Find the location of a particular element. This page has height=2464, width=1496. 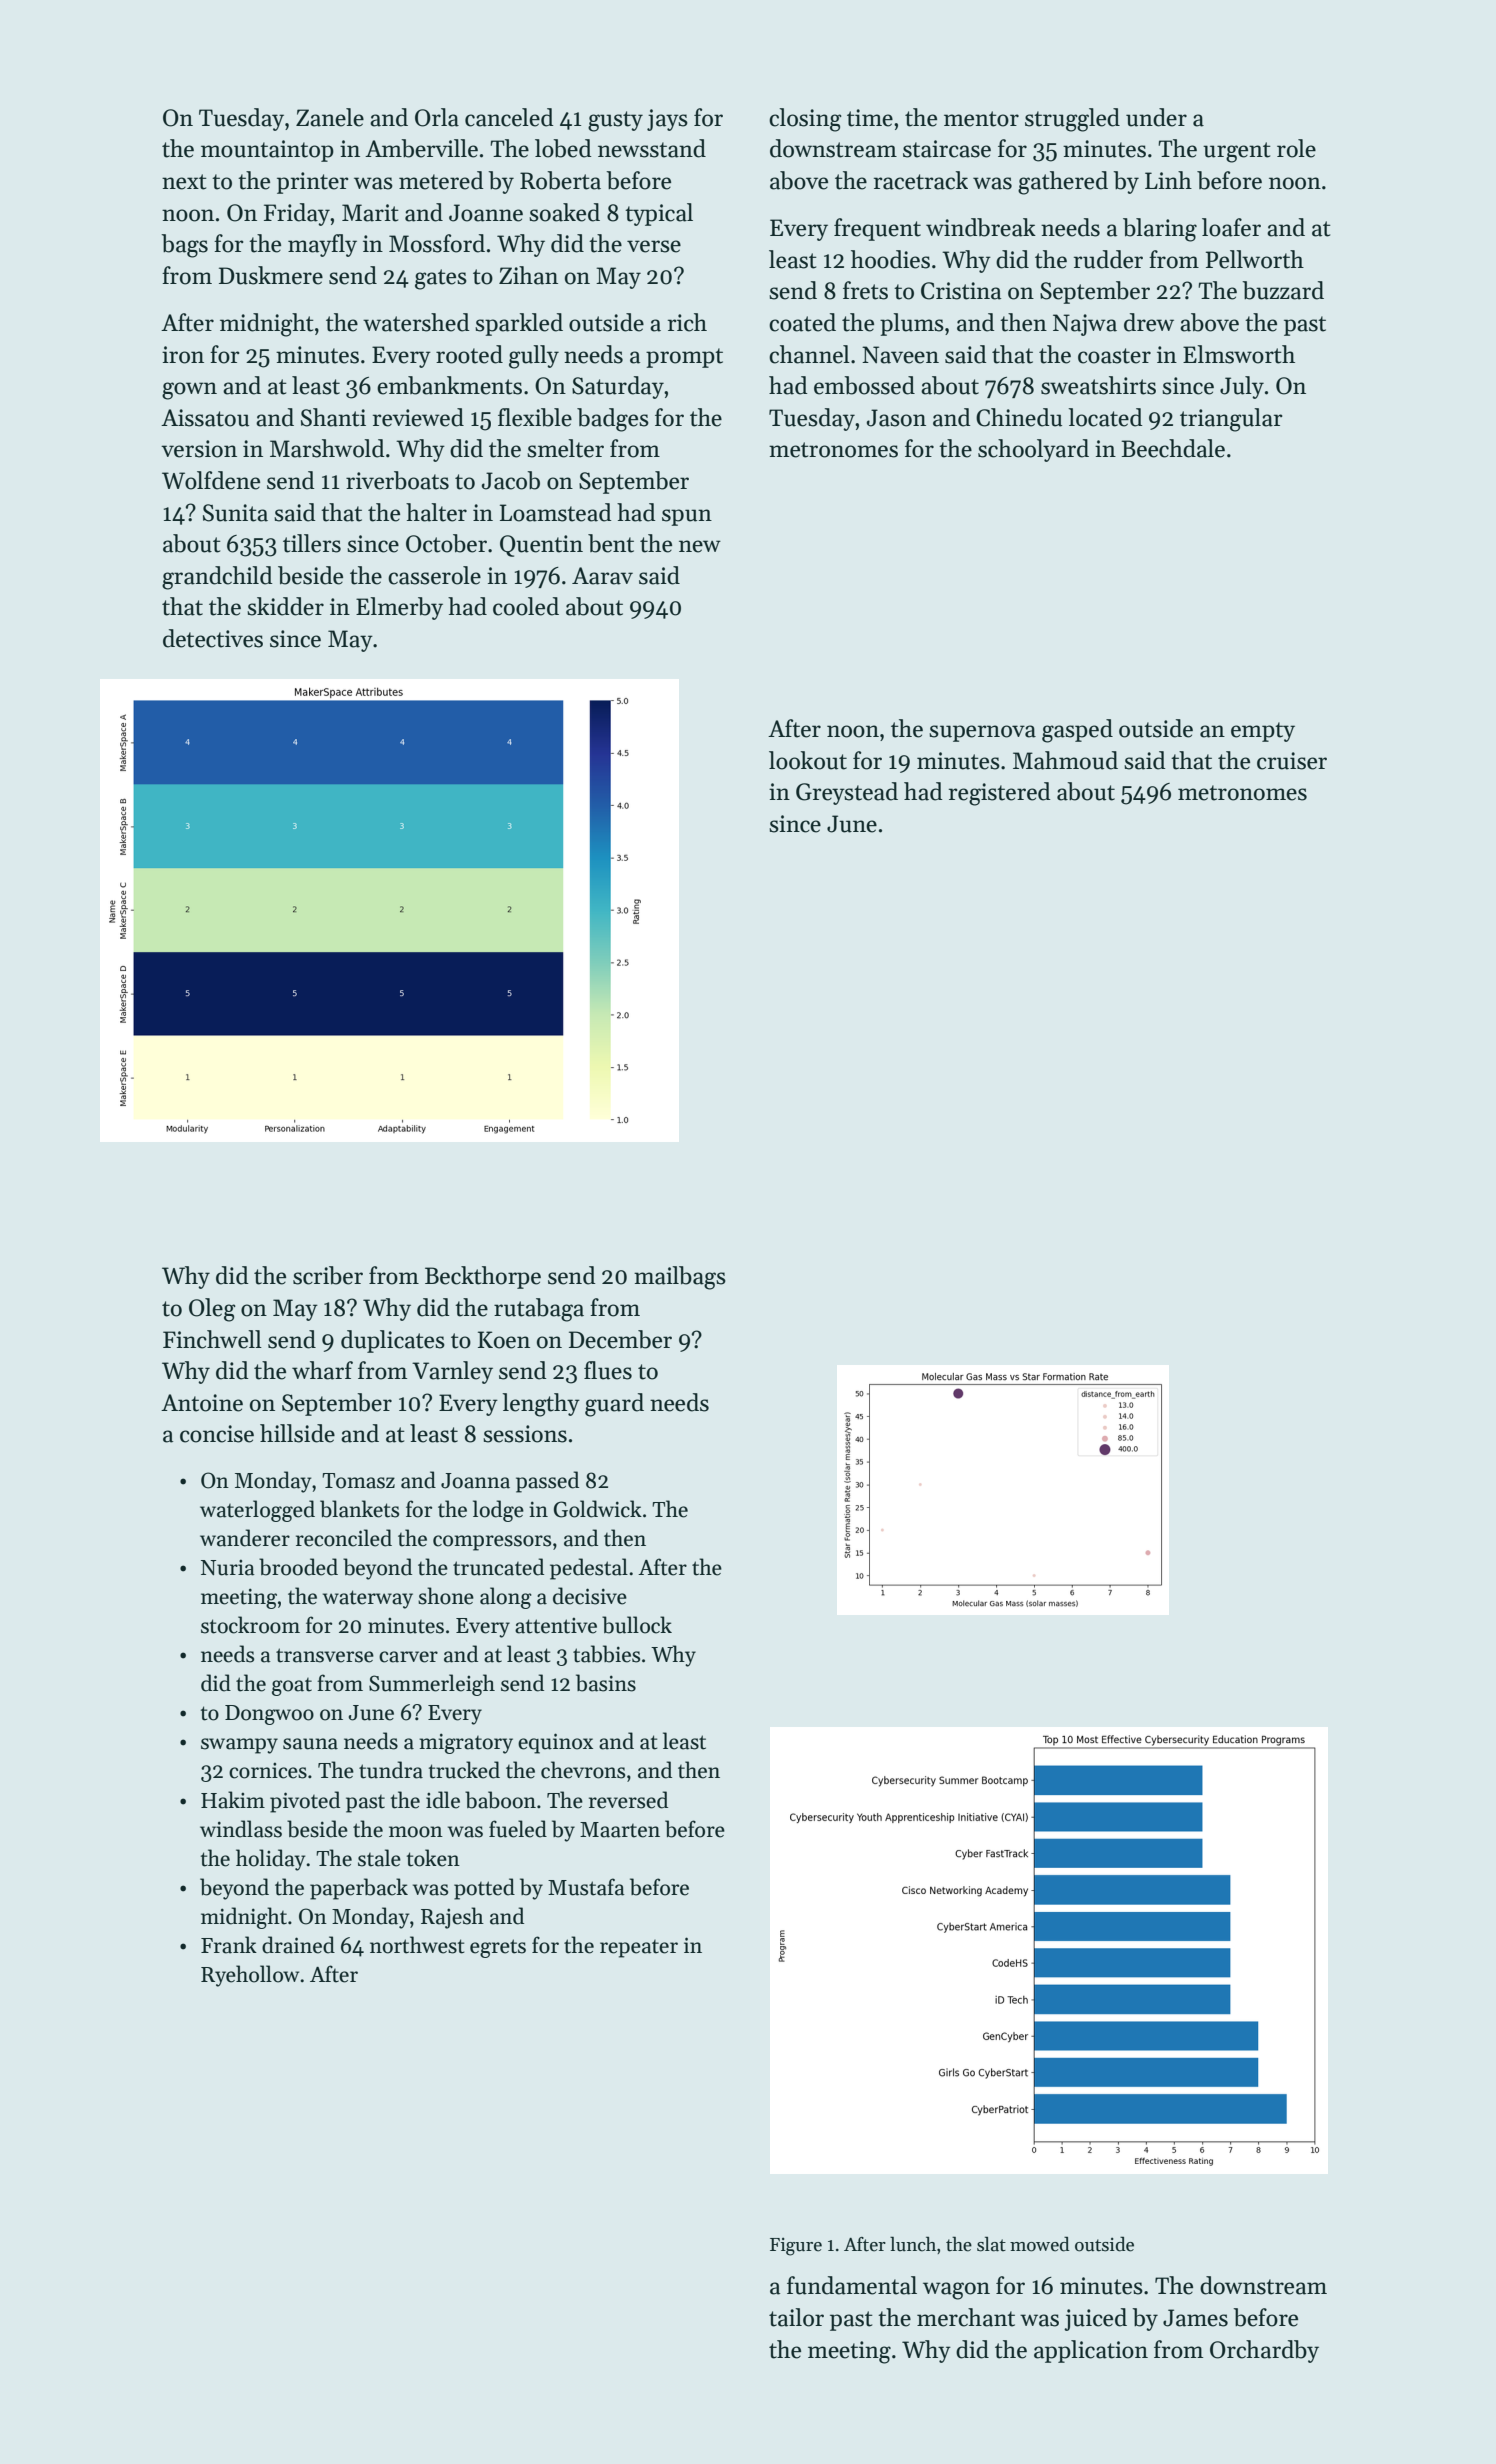

wharf is located at coordinates (322, 1370).
